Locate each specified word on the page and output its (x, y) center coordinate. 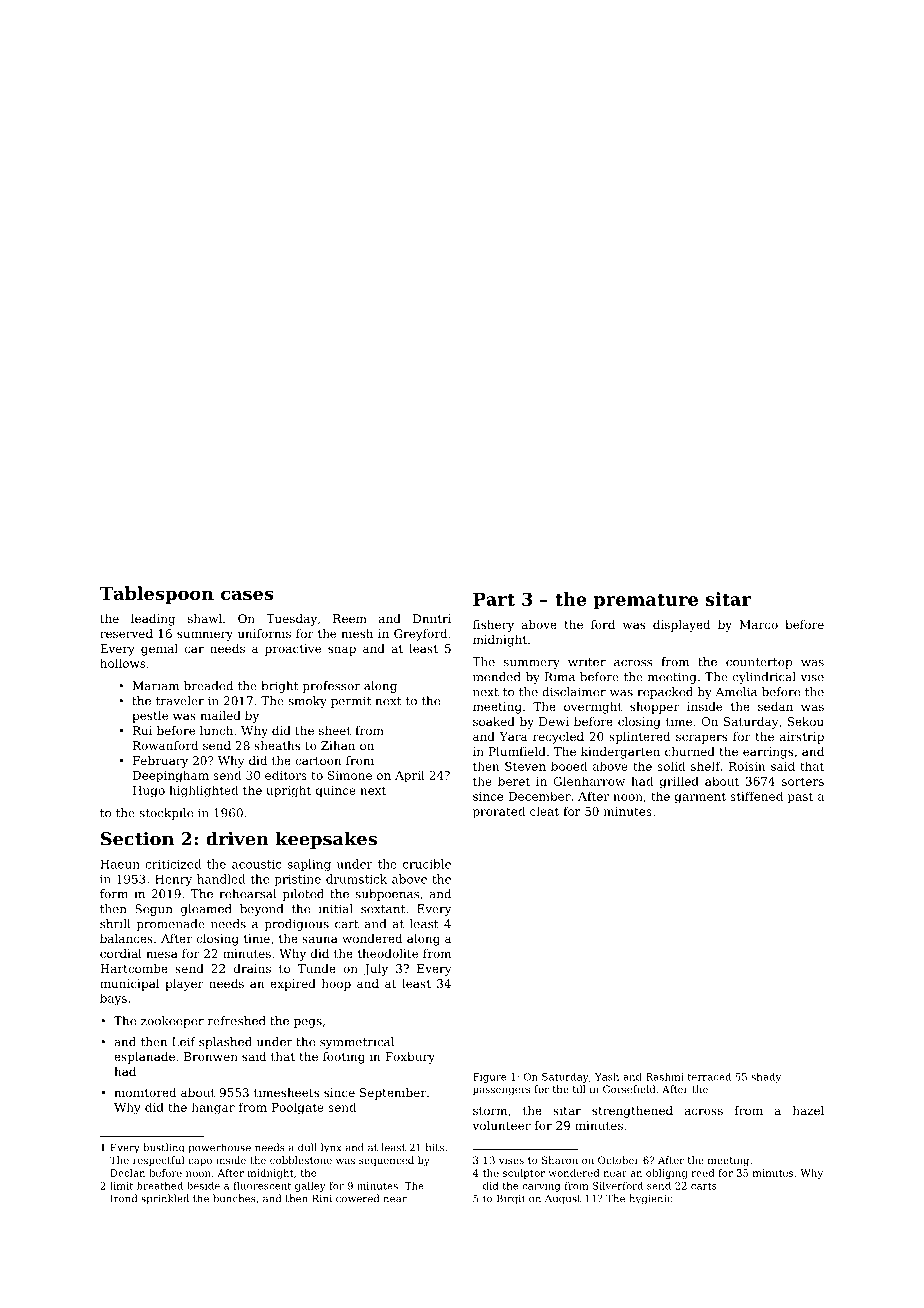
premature (646, 601)
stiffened (756, 796)
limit (121, 1185)
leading (153, 620)
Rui (142, 730)
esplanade (144, 1058)
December (540, 796)
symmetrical (357, 1043)
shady (766, 1077)
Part (494, 599)
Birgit (511, 1200)
